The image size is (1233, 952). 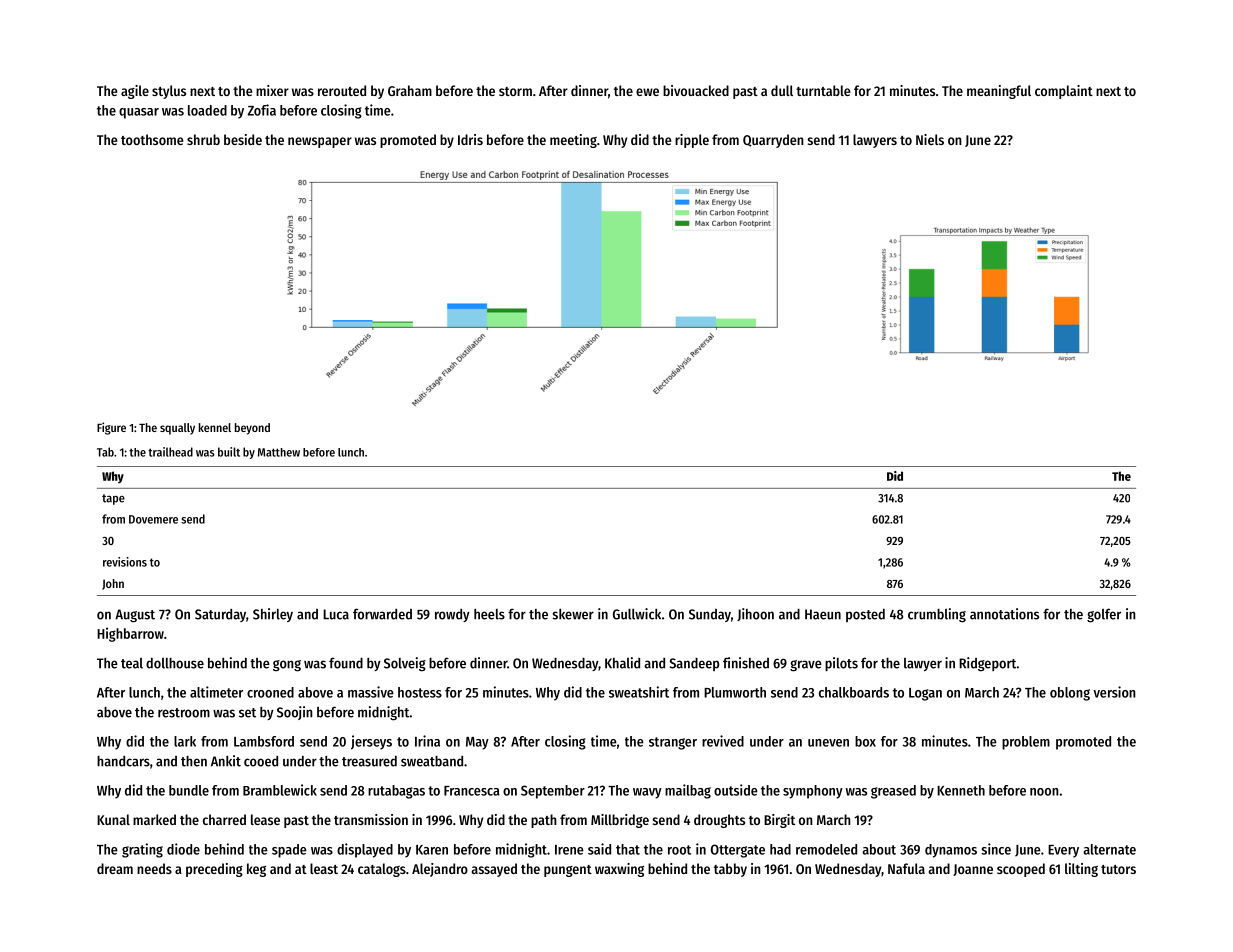 I want to click on meaningful, so click(x=999, y=92).
